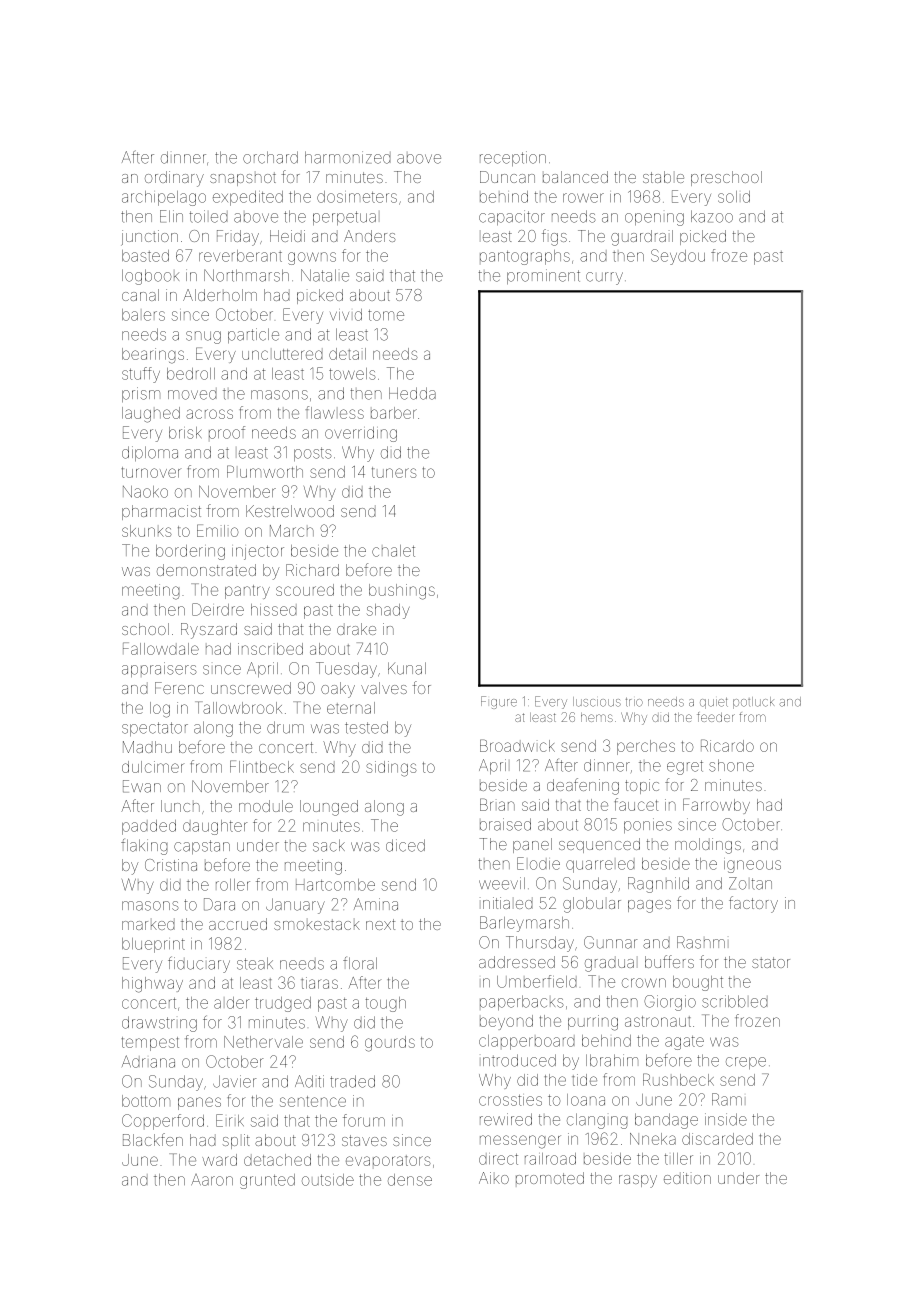 Image resolution: width=924 pixels, height=1311 pixels. What do you see at coordinates (714, 703) in the screenshot?
I see `quiet` at bounding box center [714, 703].
